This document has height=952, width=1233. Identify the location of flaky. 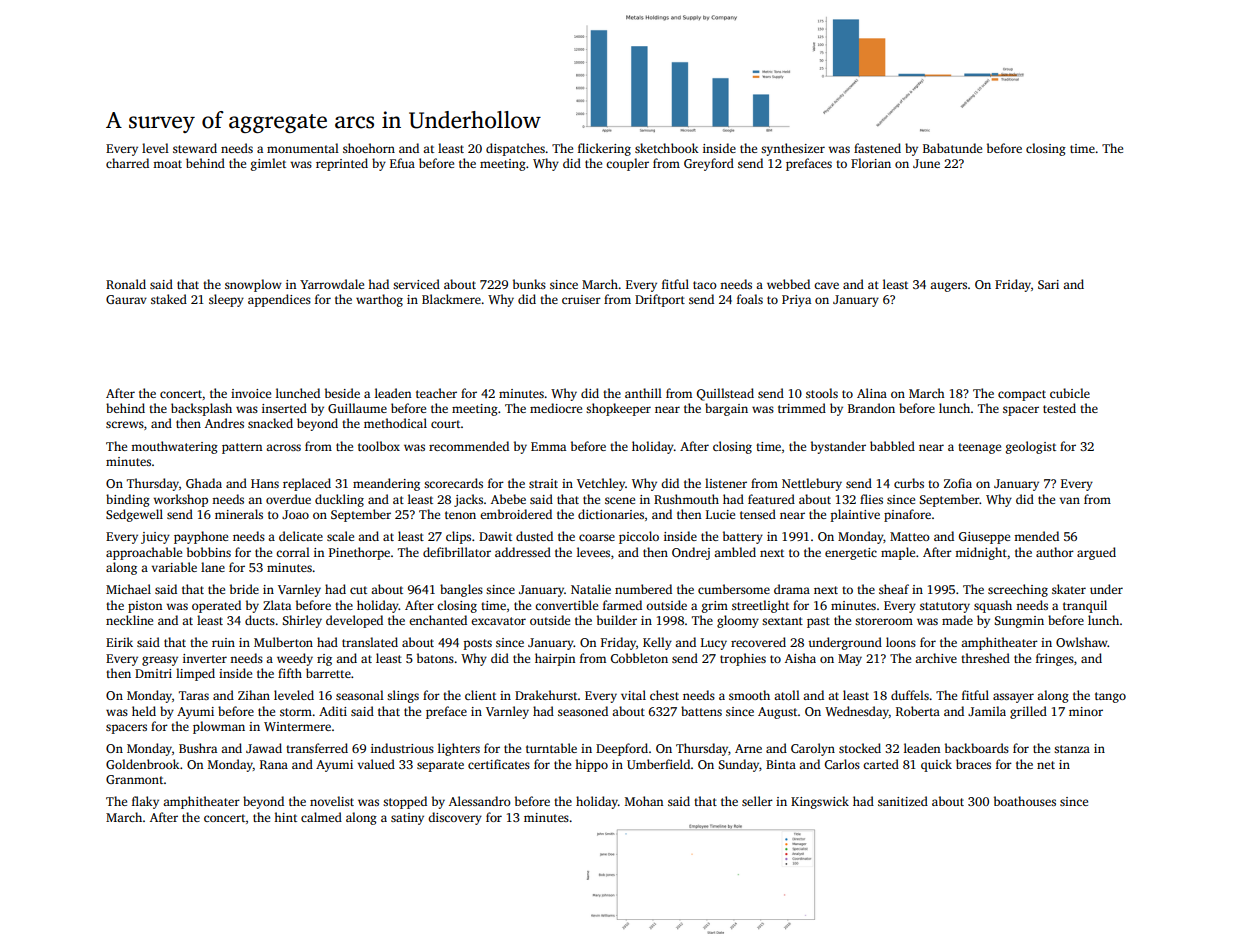
(145, 802).
